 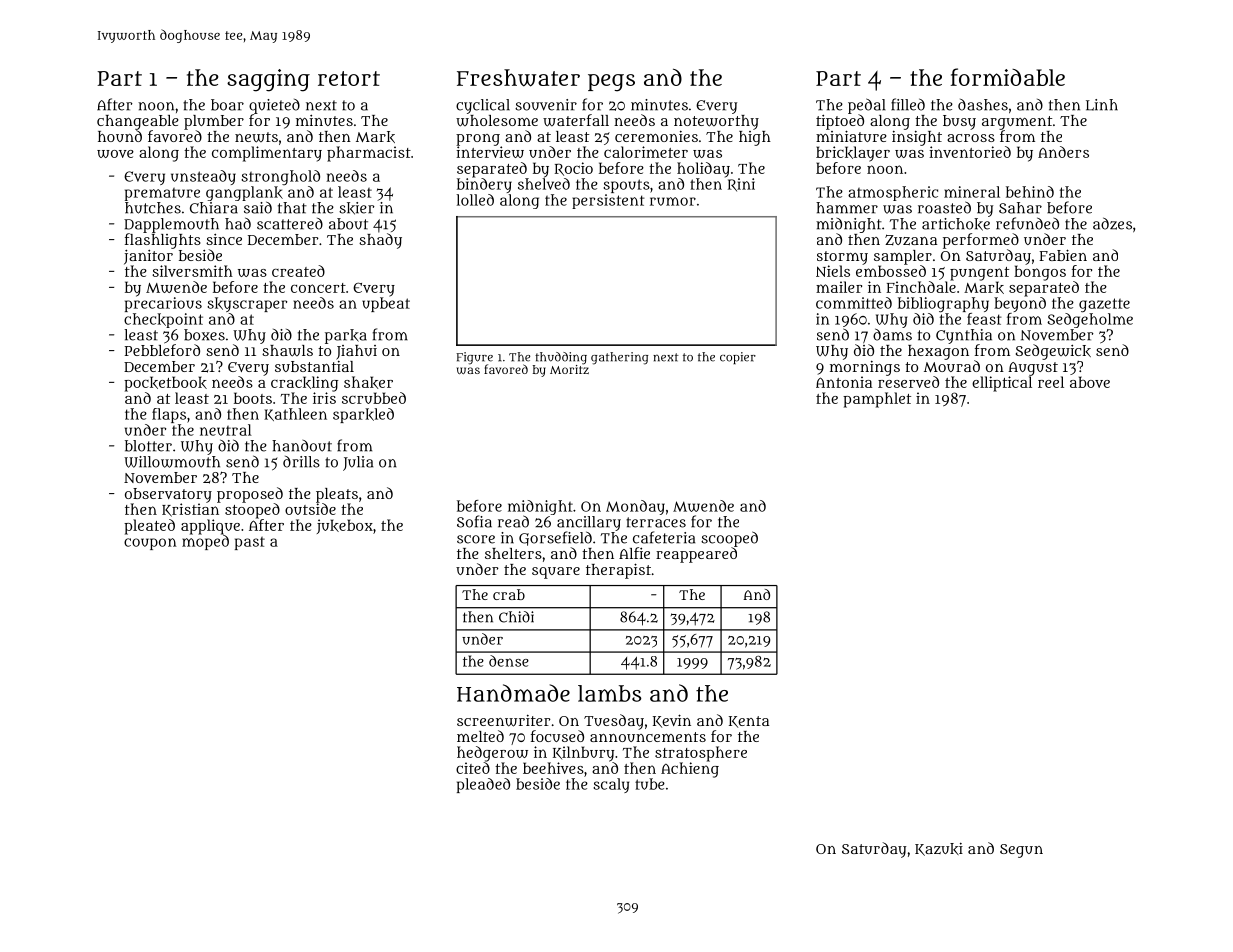 I want to click on shelters, so click(x=513, y=553).
